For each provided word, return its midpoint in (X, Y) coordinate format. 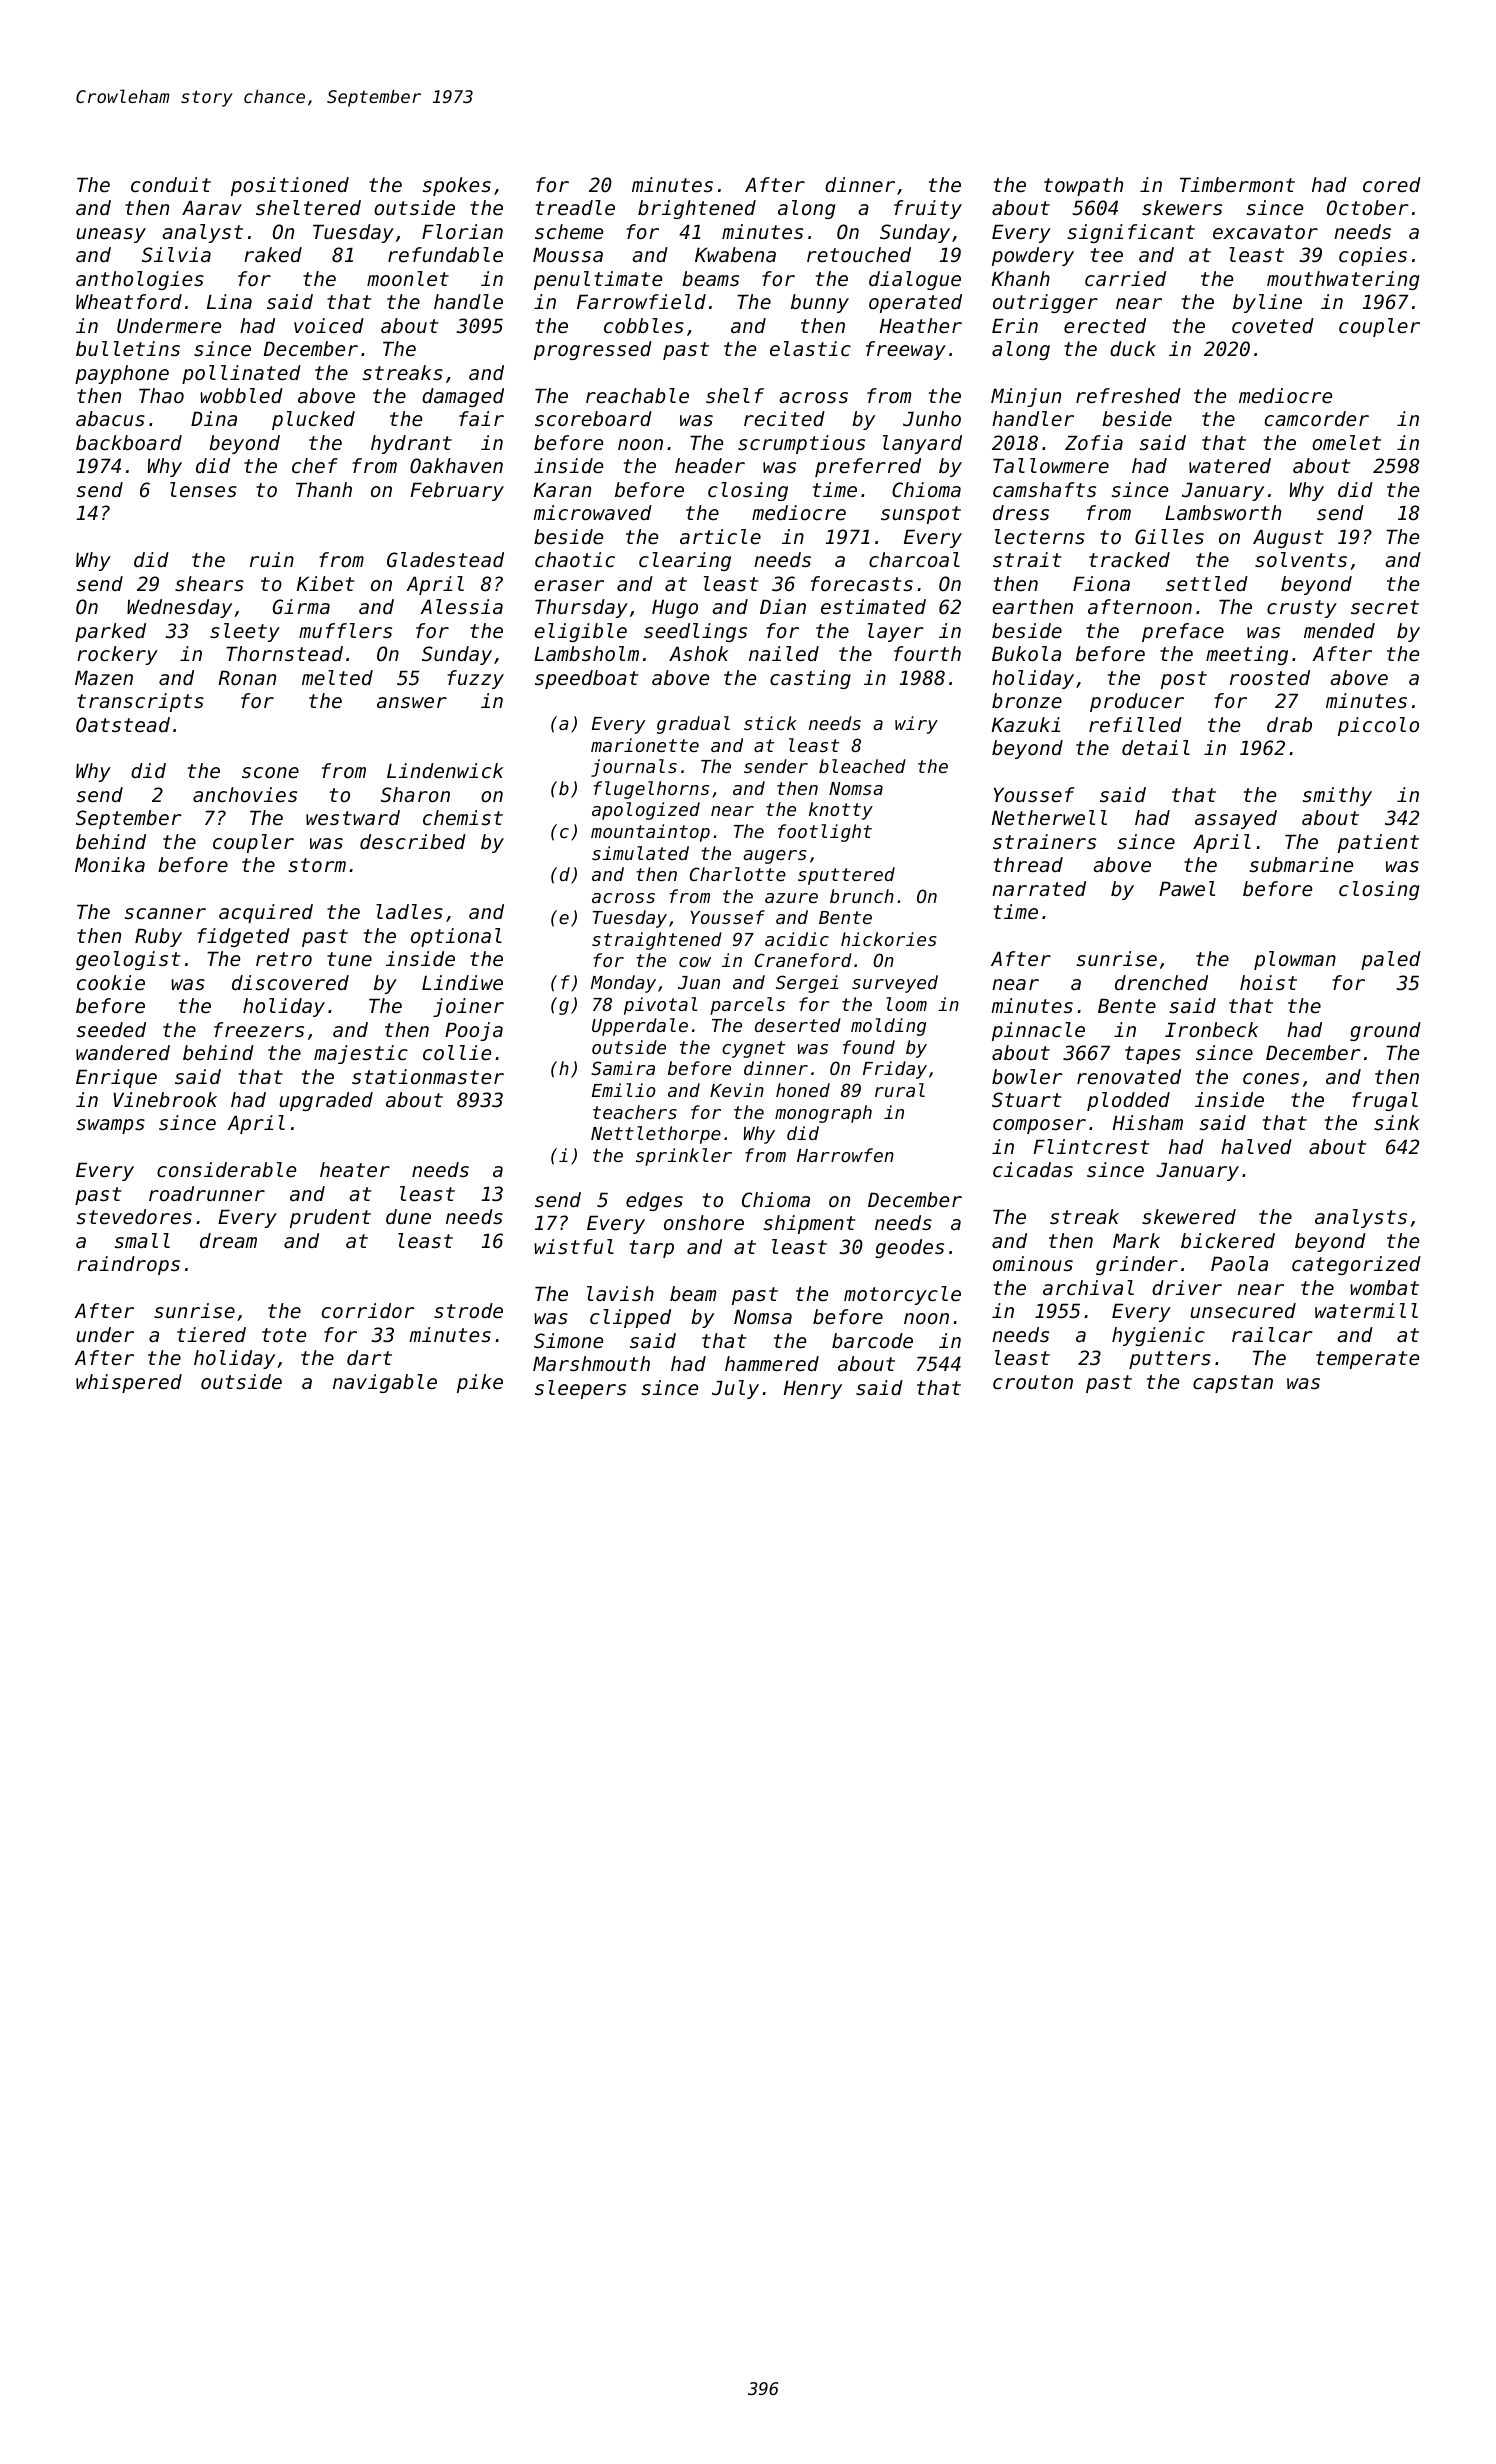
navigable (385, 1383)
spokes (457, 186)
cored (1392, 185)
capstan (1233, 1384)
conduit (171, 185)
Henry (813, 1389)
